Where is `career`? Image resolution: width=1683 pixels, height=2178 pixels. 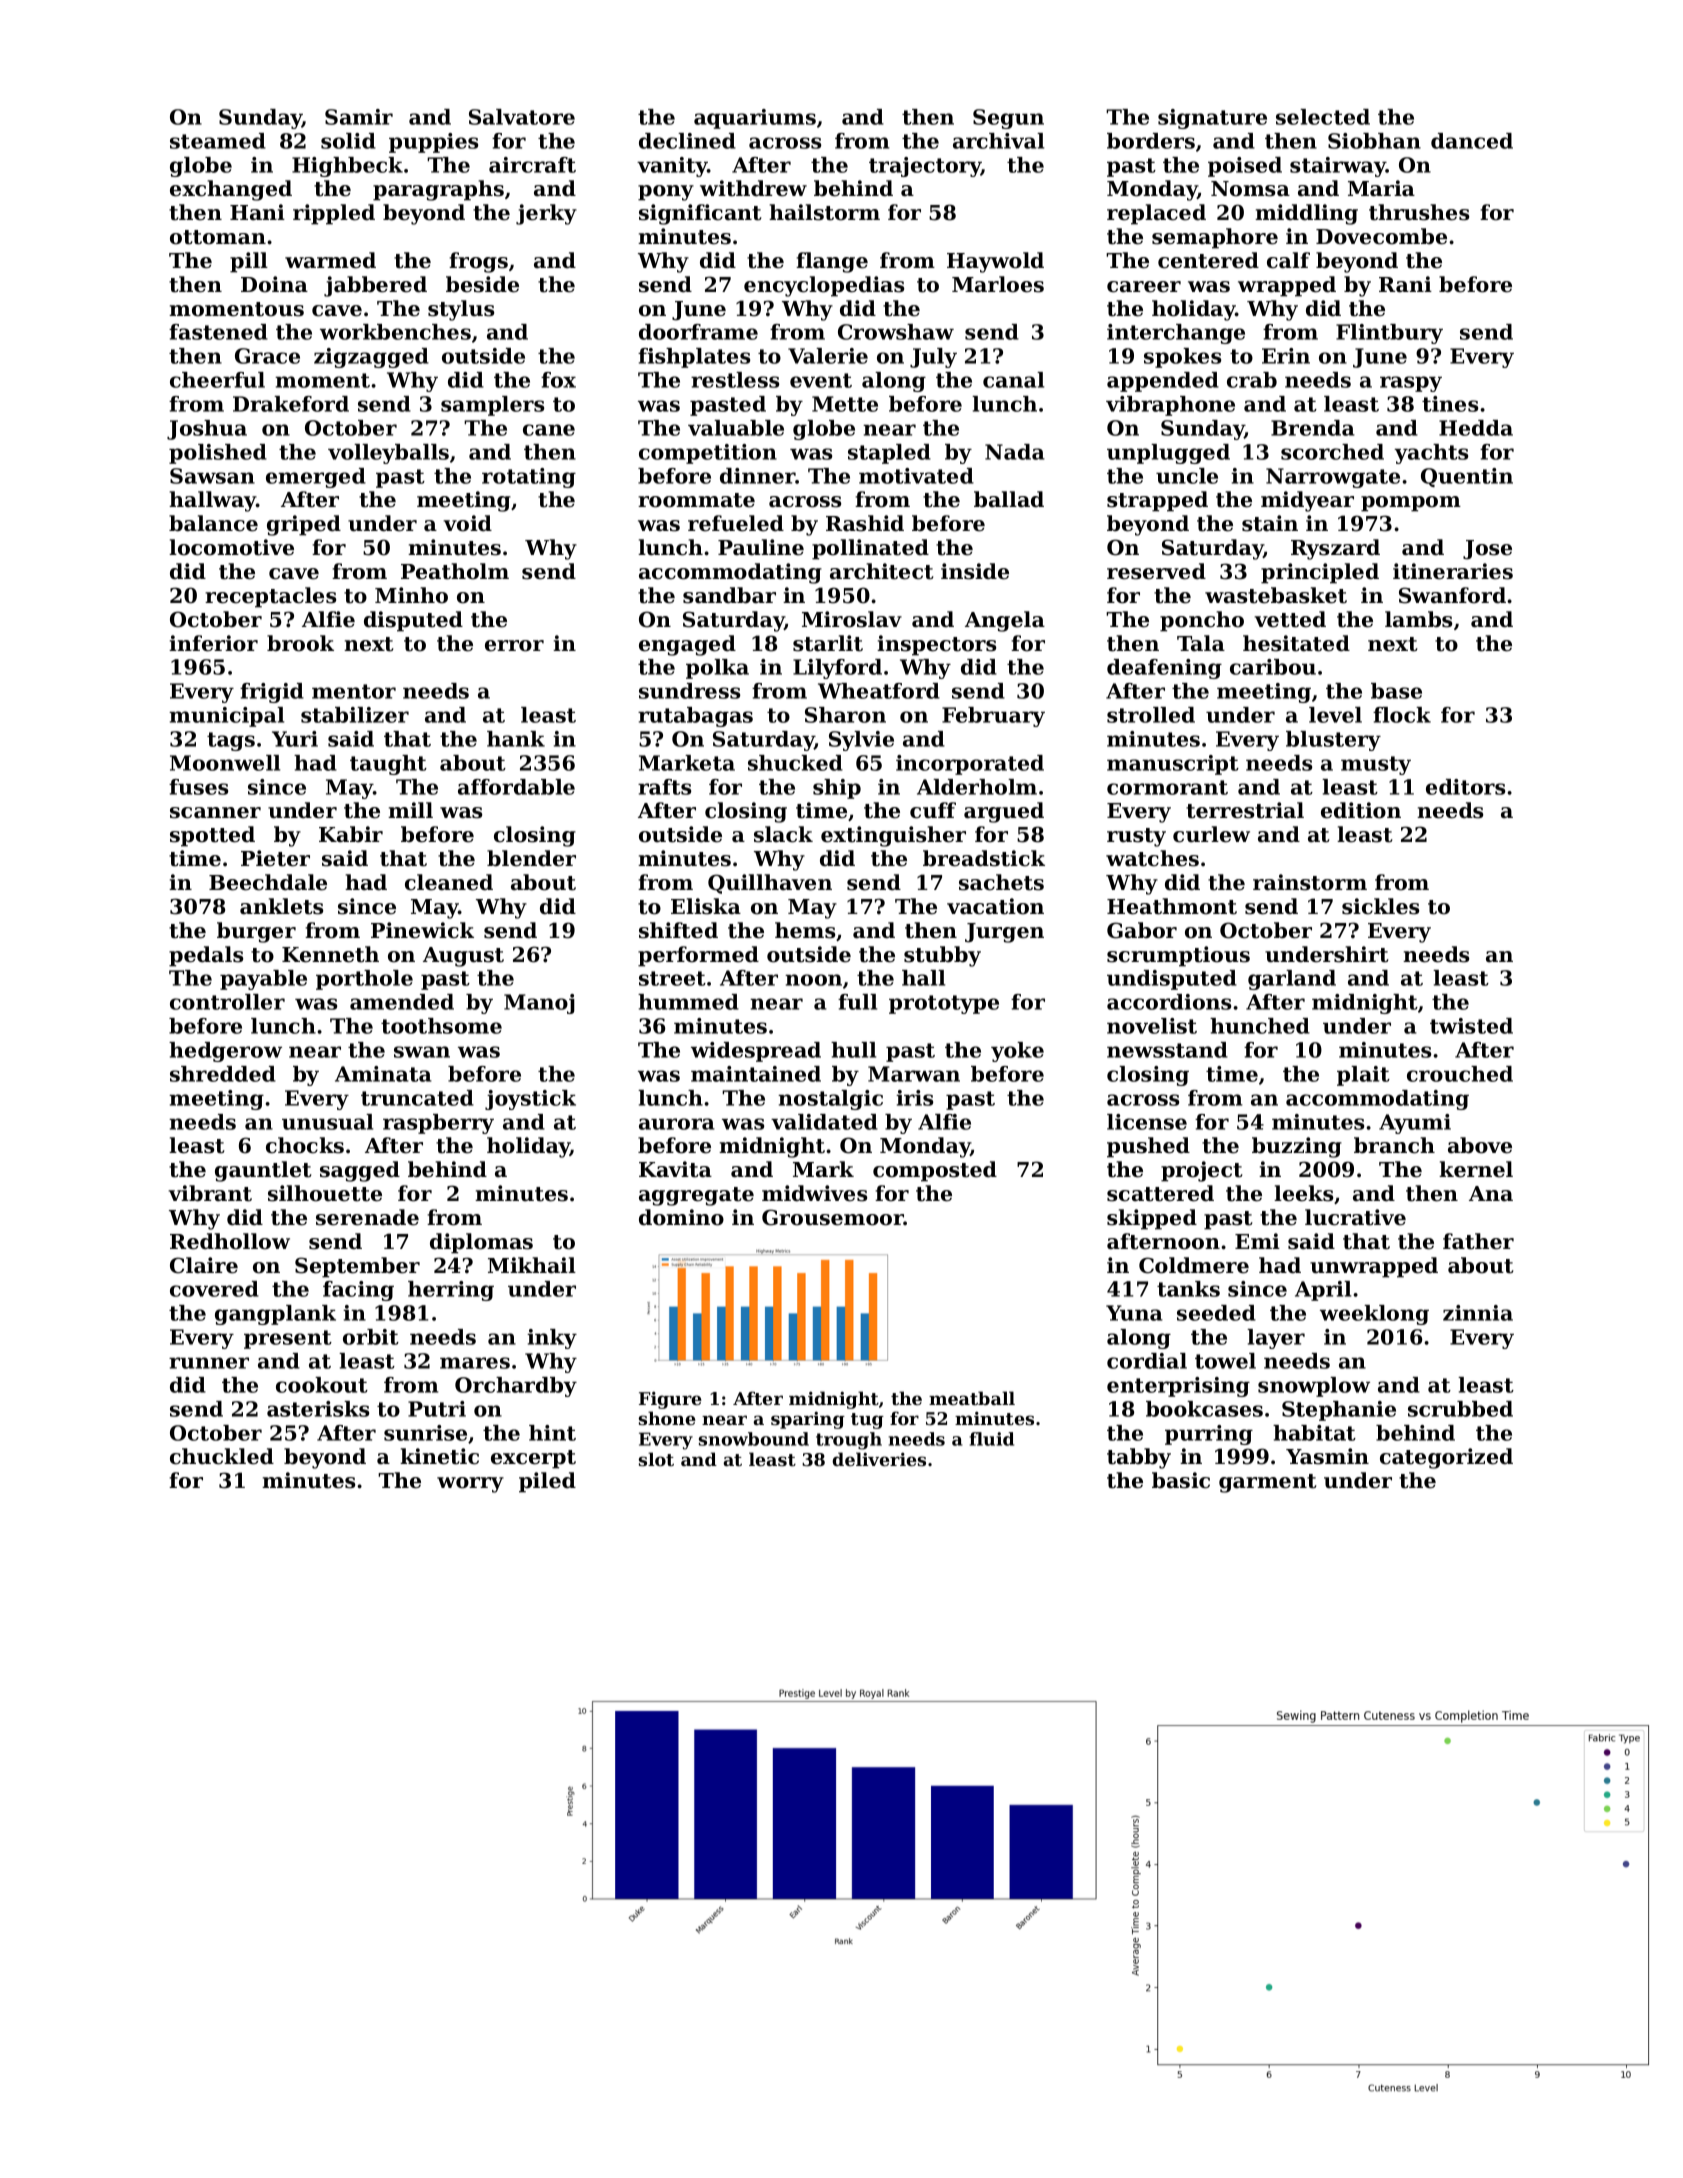
career is located at coordinates (1144, 287).
